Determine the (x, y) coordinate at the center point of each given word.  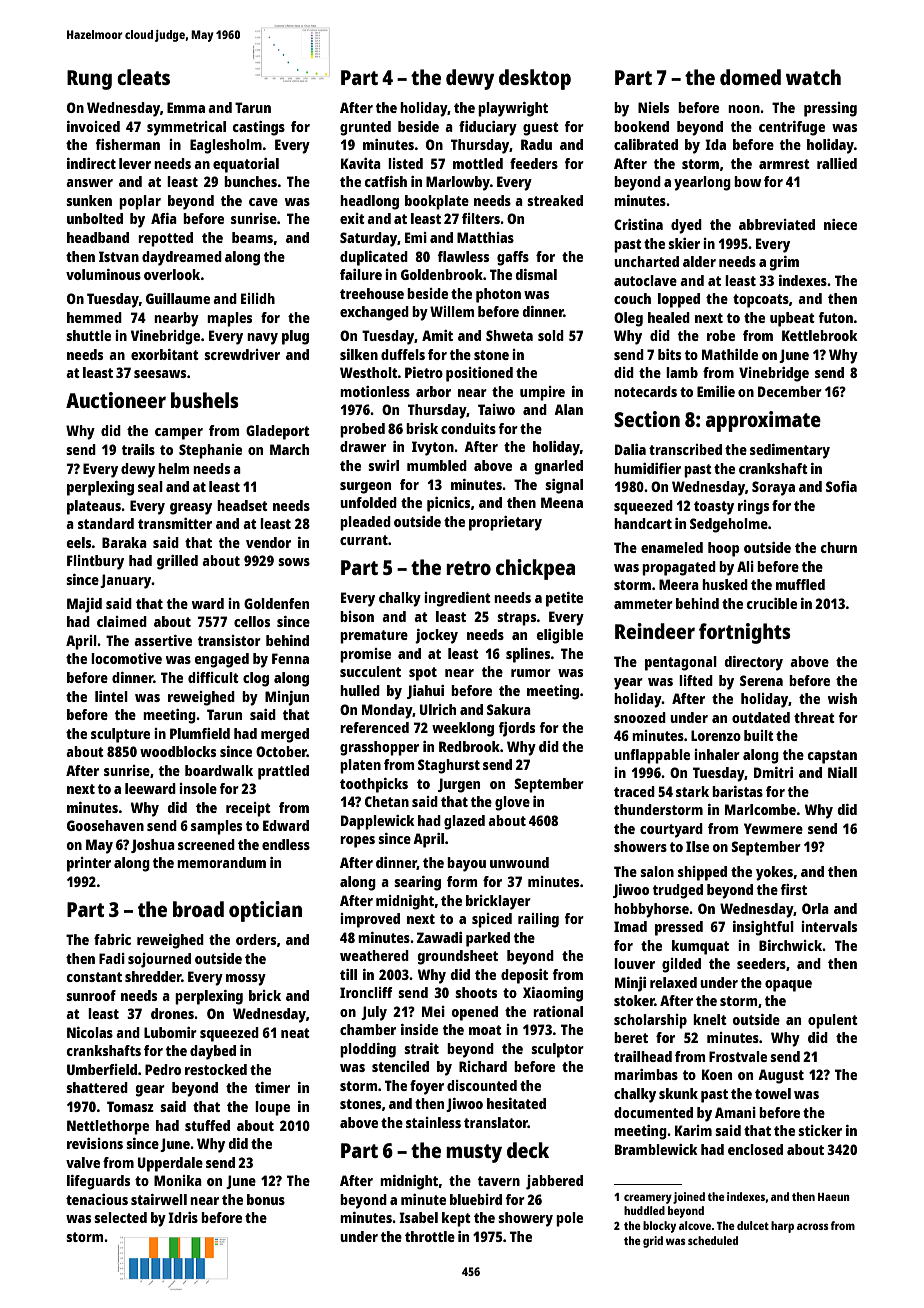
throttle (430, 1236)
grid (653, 1242)
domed (750, 77)
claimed (122, 621)
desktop (535, 79)
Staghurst (449, 766)
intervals (829, 926)
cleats (143, 77)
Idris (183, 1217)
